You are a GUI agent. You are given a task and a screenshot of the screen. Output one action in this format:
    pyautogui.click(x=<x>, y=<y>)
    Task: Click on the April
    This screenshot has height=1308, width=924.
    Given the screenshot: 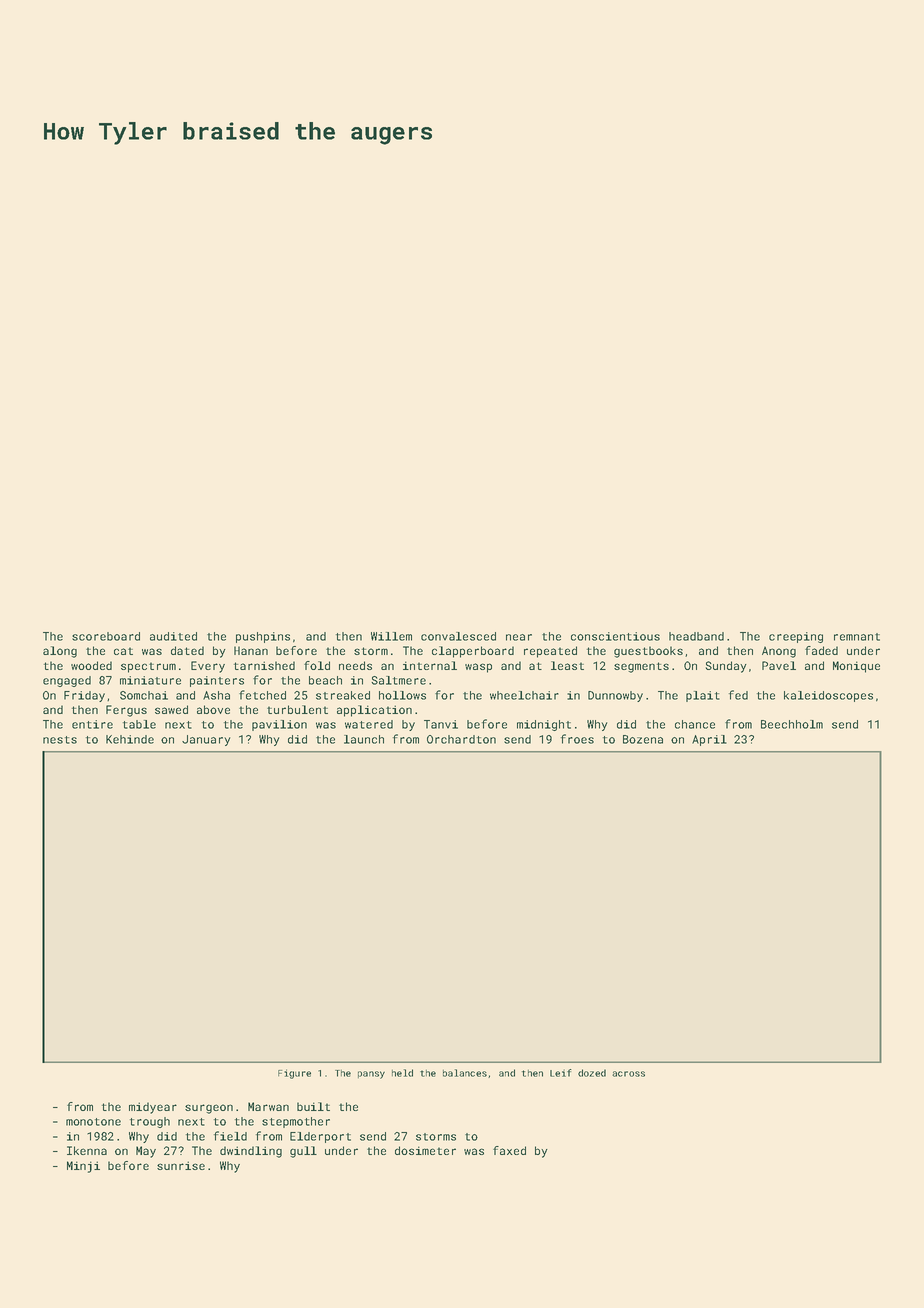 What is the action you would take?
    pyautogui.click(x=709, y=740)
